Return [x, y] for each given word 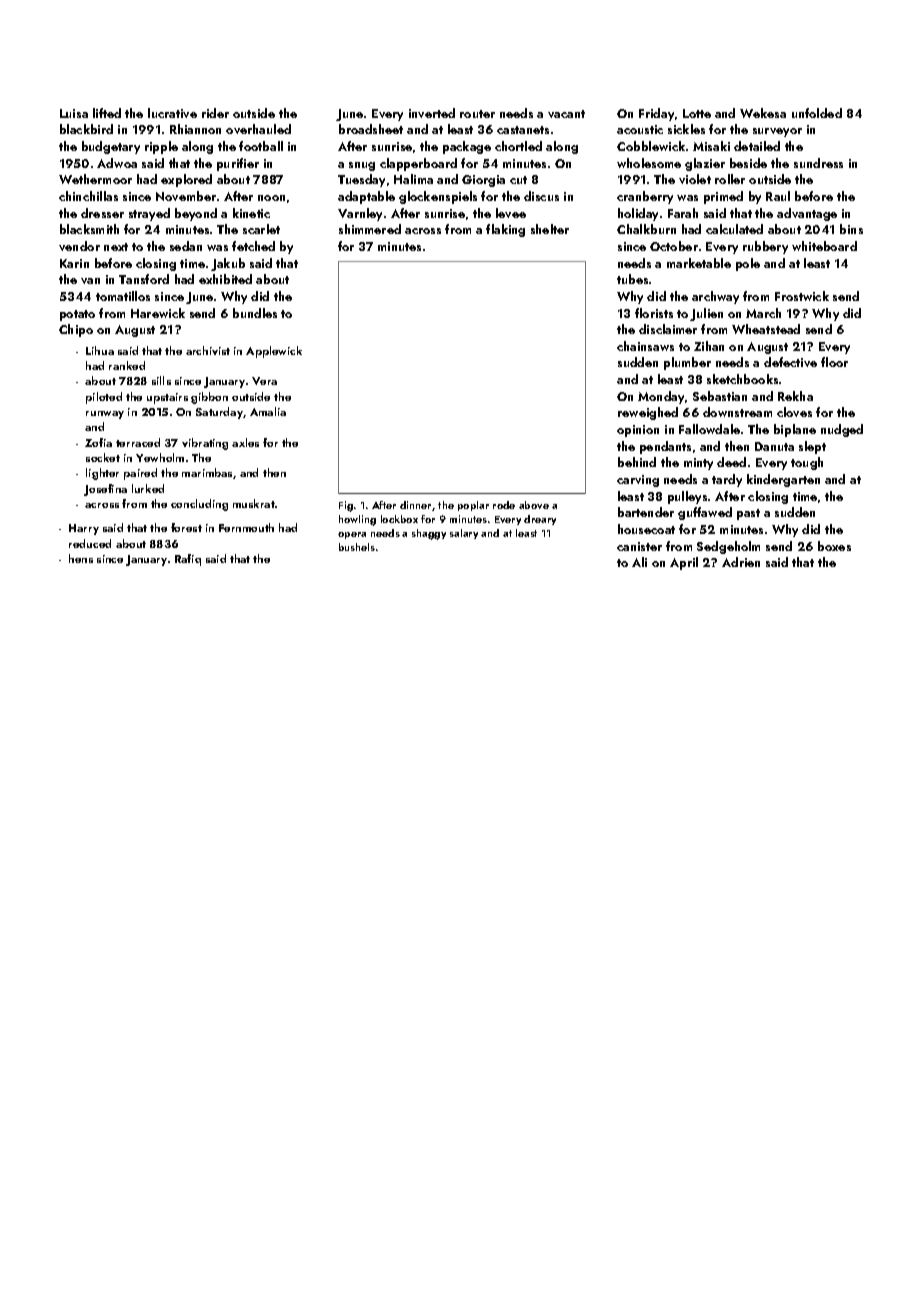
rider [215, 113]
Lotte [697, 113]
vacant [566, 114]
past [748, 514]
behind [637, 462]
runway [105, 415]
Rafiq [188, 560]
